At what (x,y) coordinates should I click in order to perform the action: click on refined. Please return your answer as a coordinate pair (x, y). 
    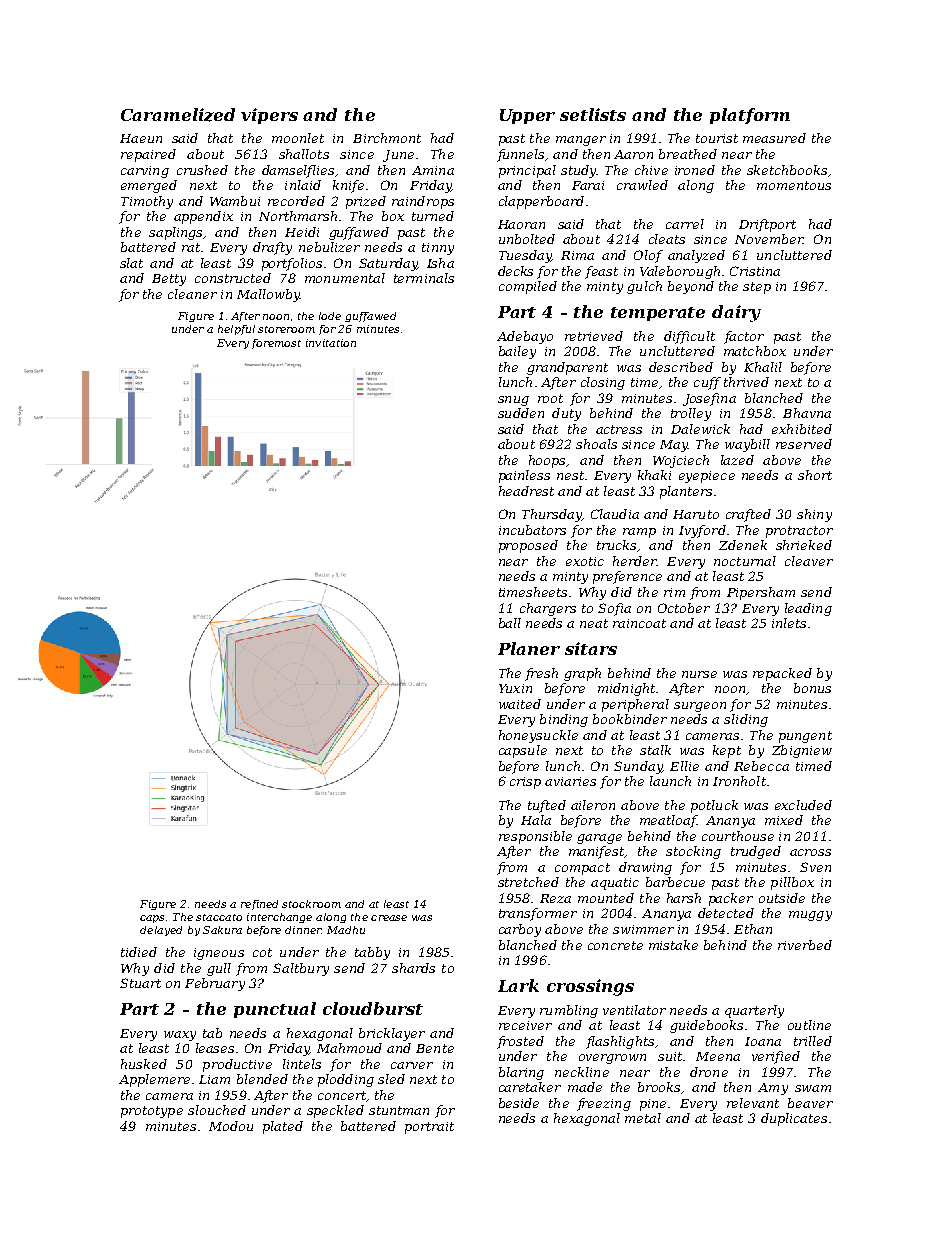
    Looking at the image, I should click on (259, 905).
